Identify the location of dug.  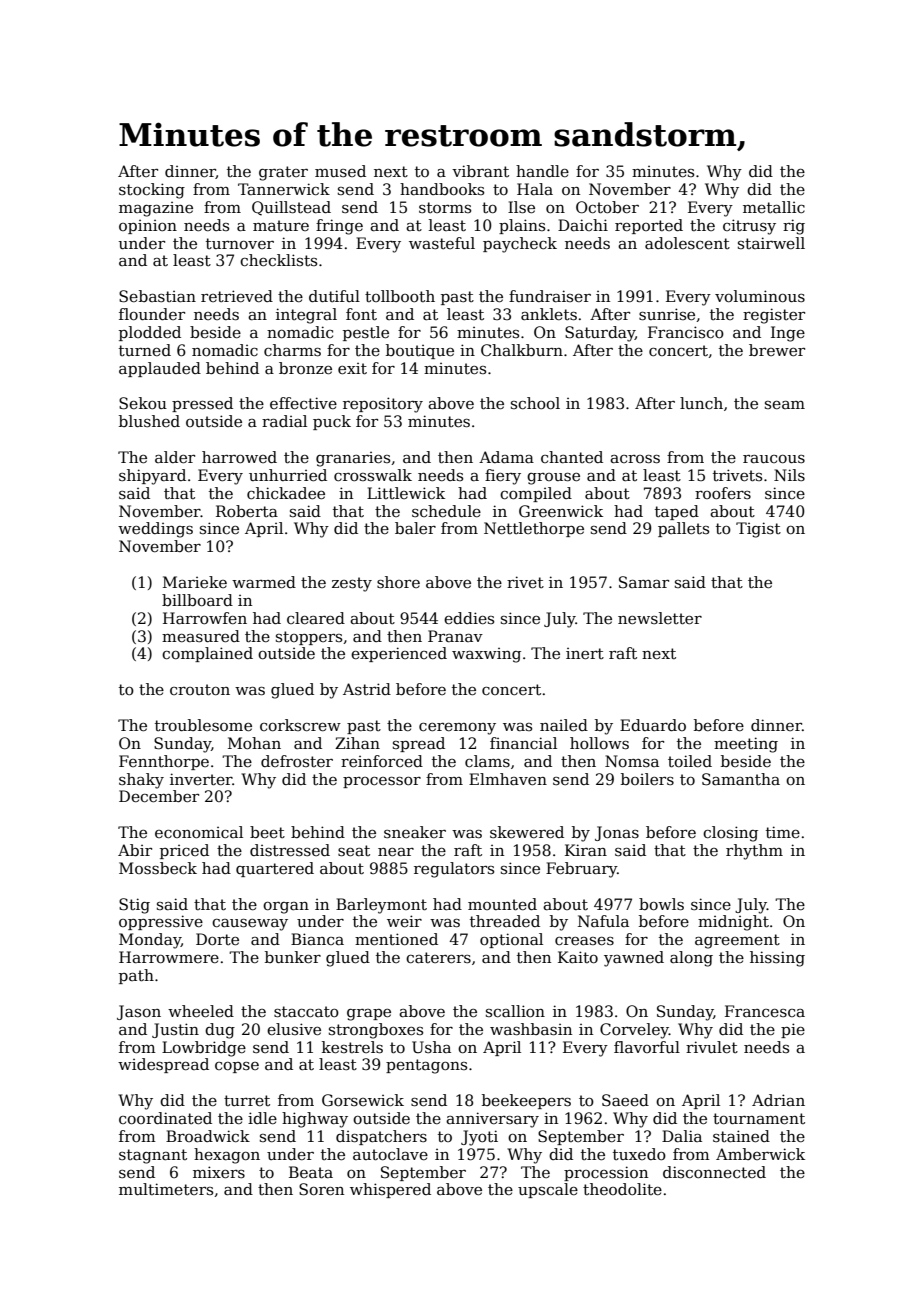
(220, 1031).
